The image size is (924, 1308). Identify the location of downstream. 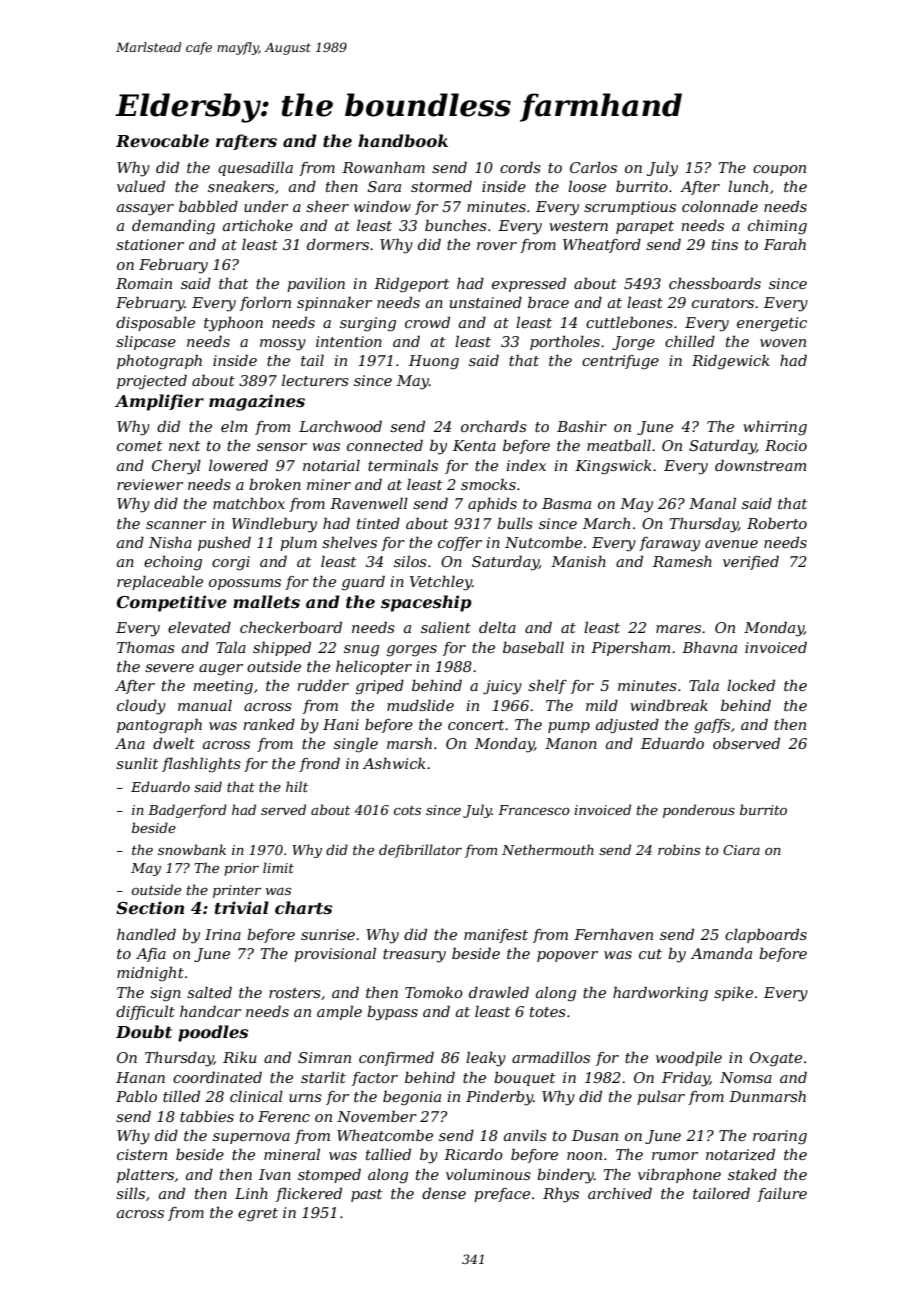
(760, 465).
